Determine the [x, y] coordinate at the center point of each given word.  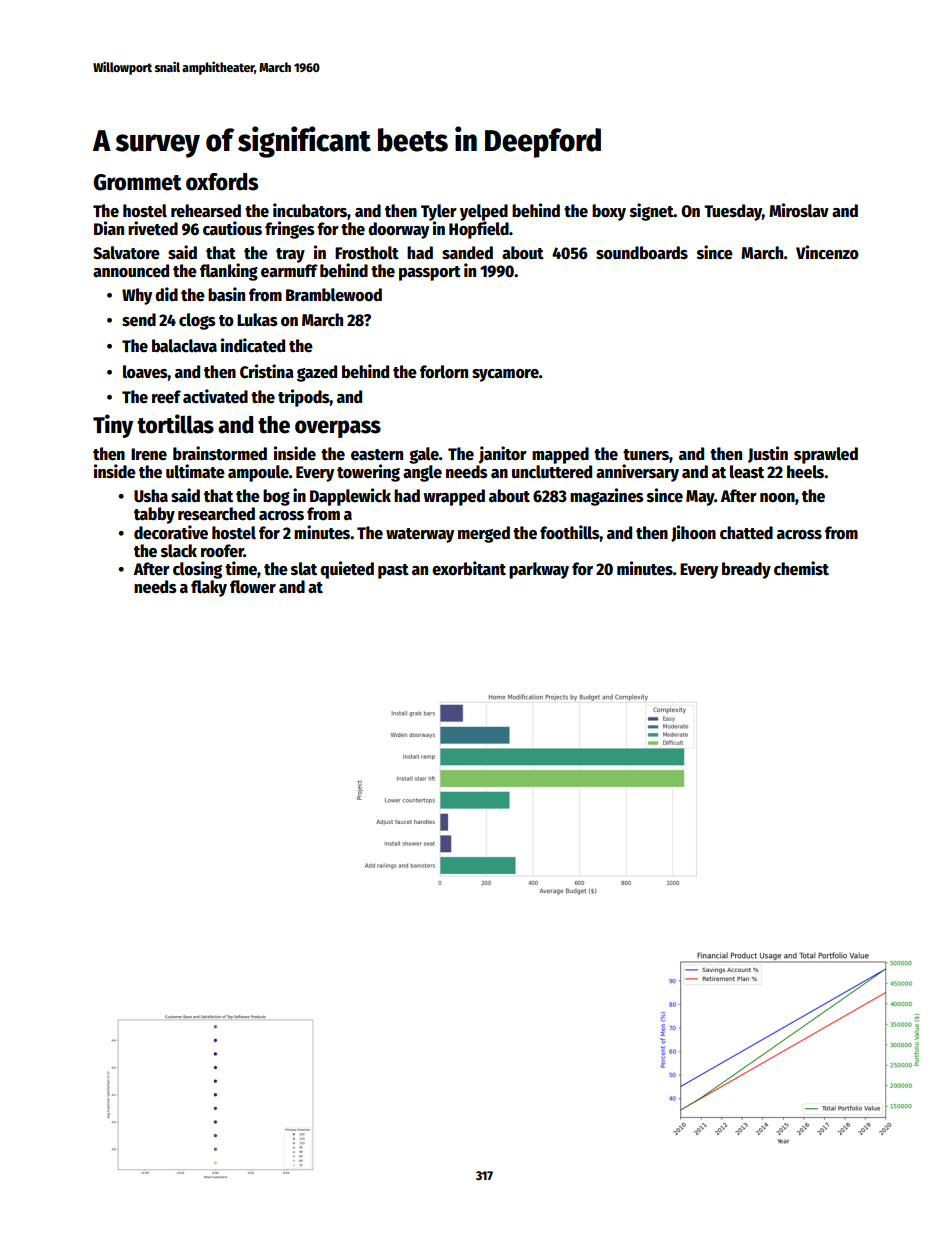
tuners [646, 455]
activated [215, 396]
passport [430, 273]
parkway [539, 570]
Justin [768, 454]
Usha [151, 496]
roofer [222, 551]
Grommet [138, 182]
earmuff [289, 271]
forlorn [444, 372]
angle [422, 473]
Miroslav [799, 210]
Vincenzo [827, 252]
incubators [310, 210]
